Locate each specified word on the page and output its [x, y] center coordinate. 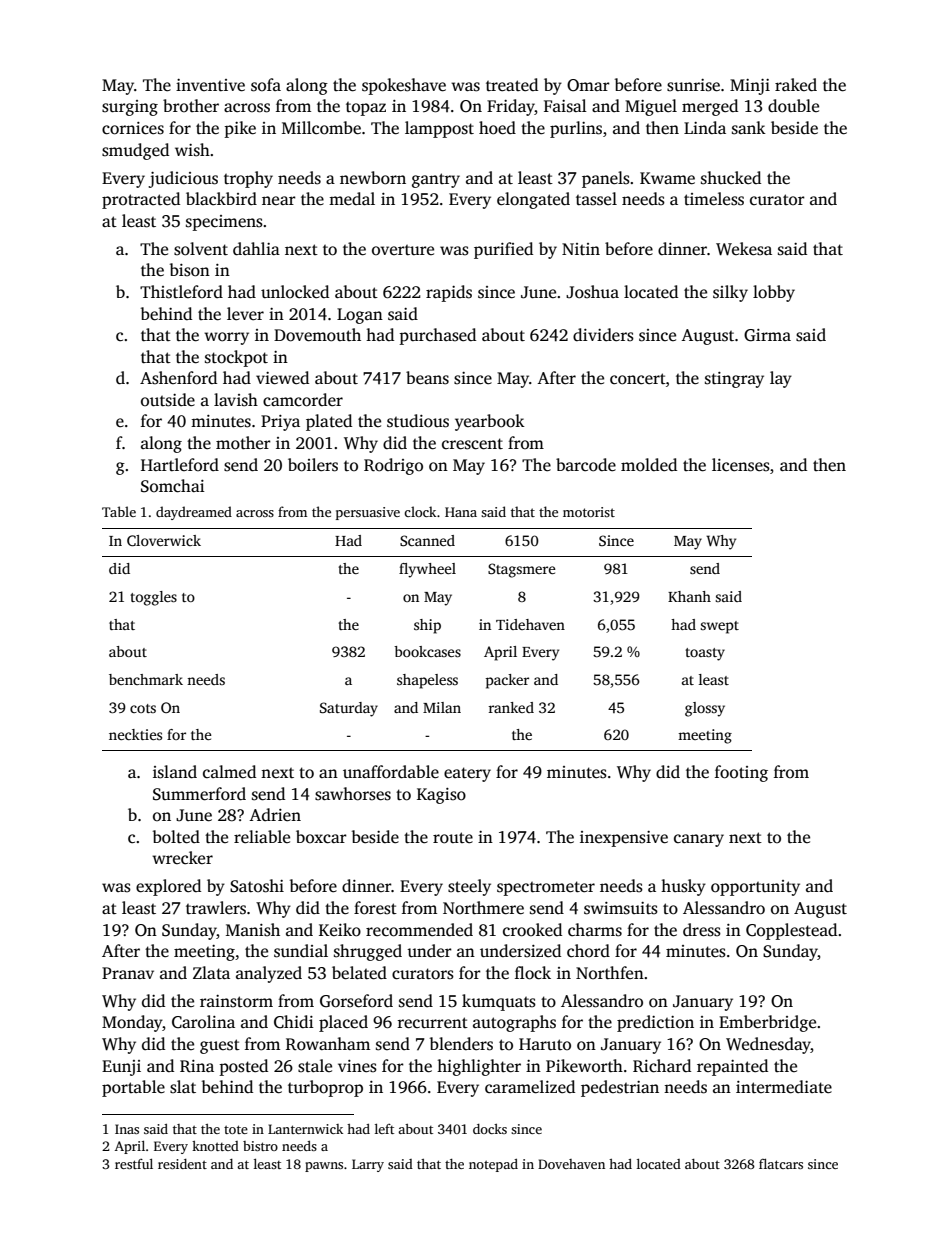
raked [796, 85]
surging [130, 108]
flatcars [781, 1164]
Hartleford [180, 464]
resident [182, 1164]
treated [512, 85]
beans [427, 378]
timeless [714, 199]
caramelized [530, 1087]
